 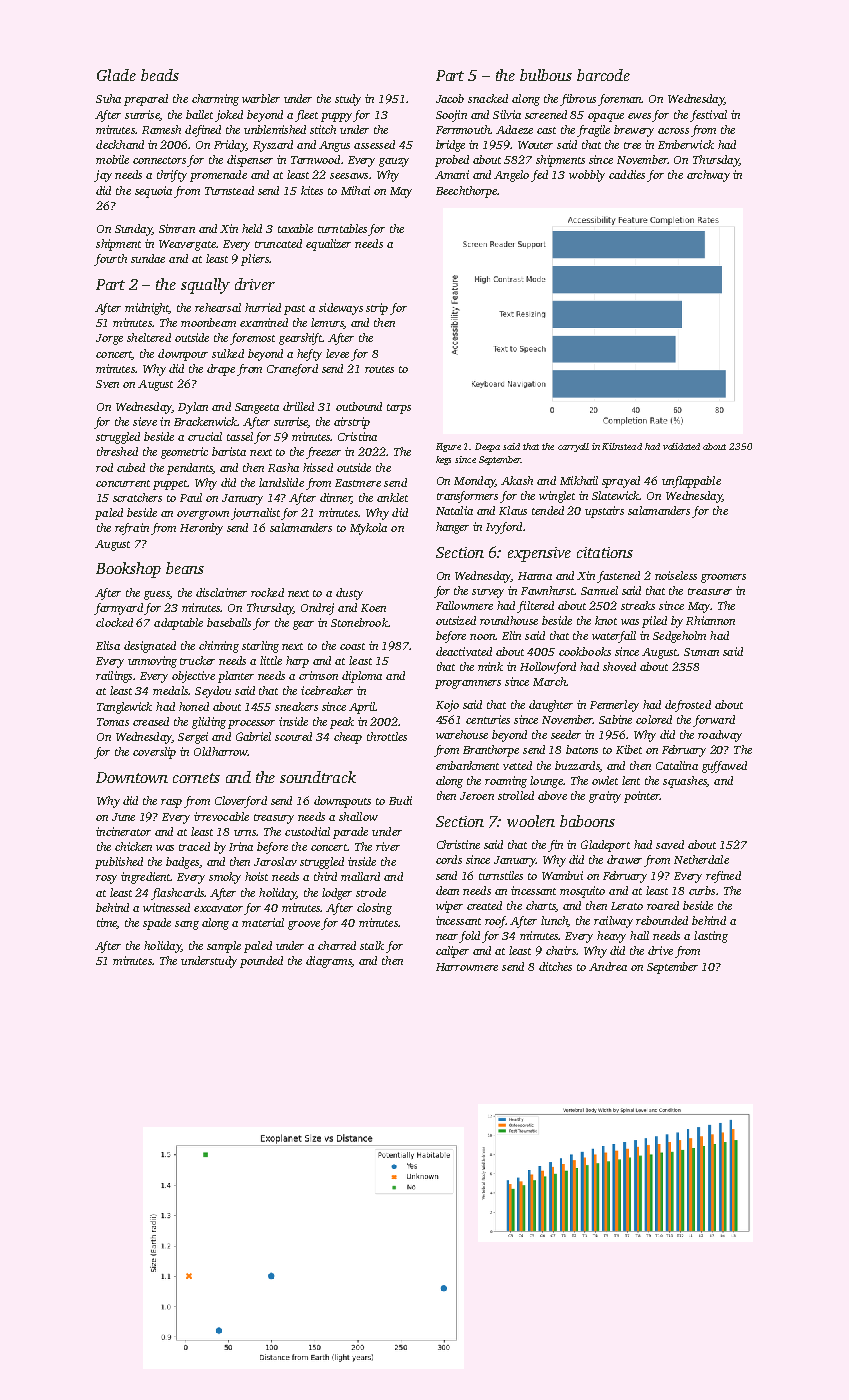 What do you see at coordinates (183, 355) in the screenshot?
I see `downpour` at bounding box center [183, 355].
